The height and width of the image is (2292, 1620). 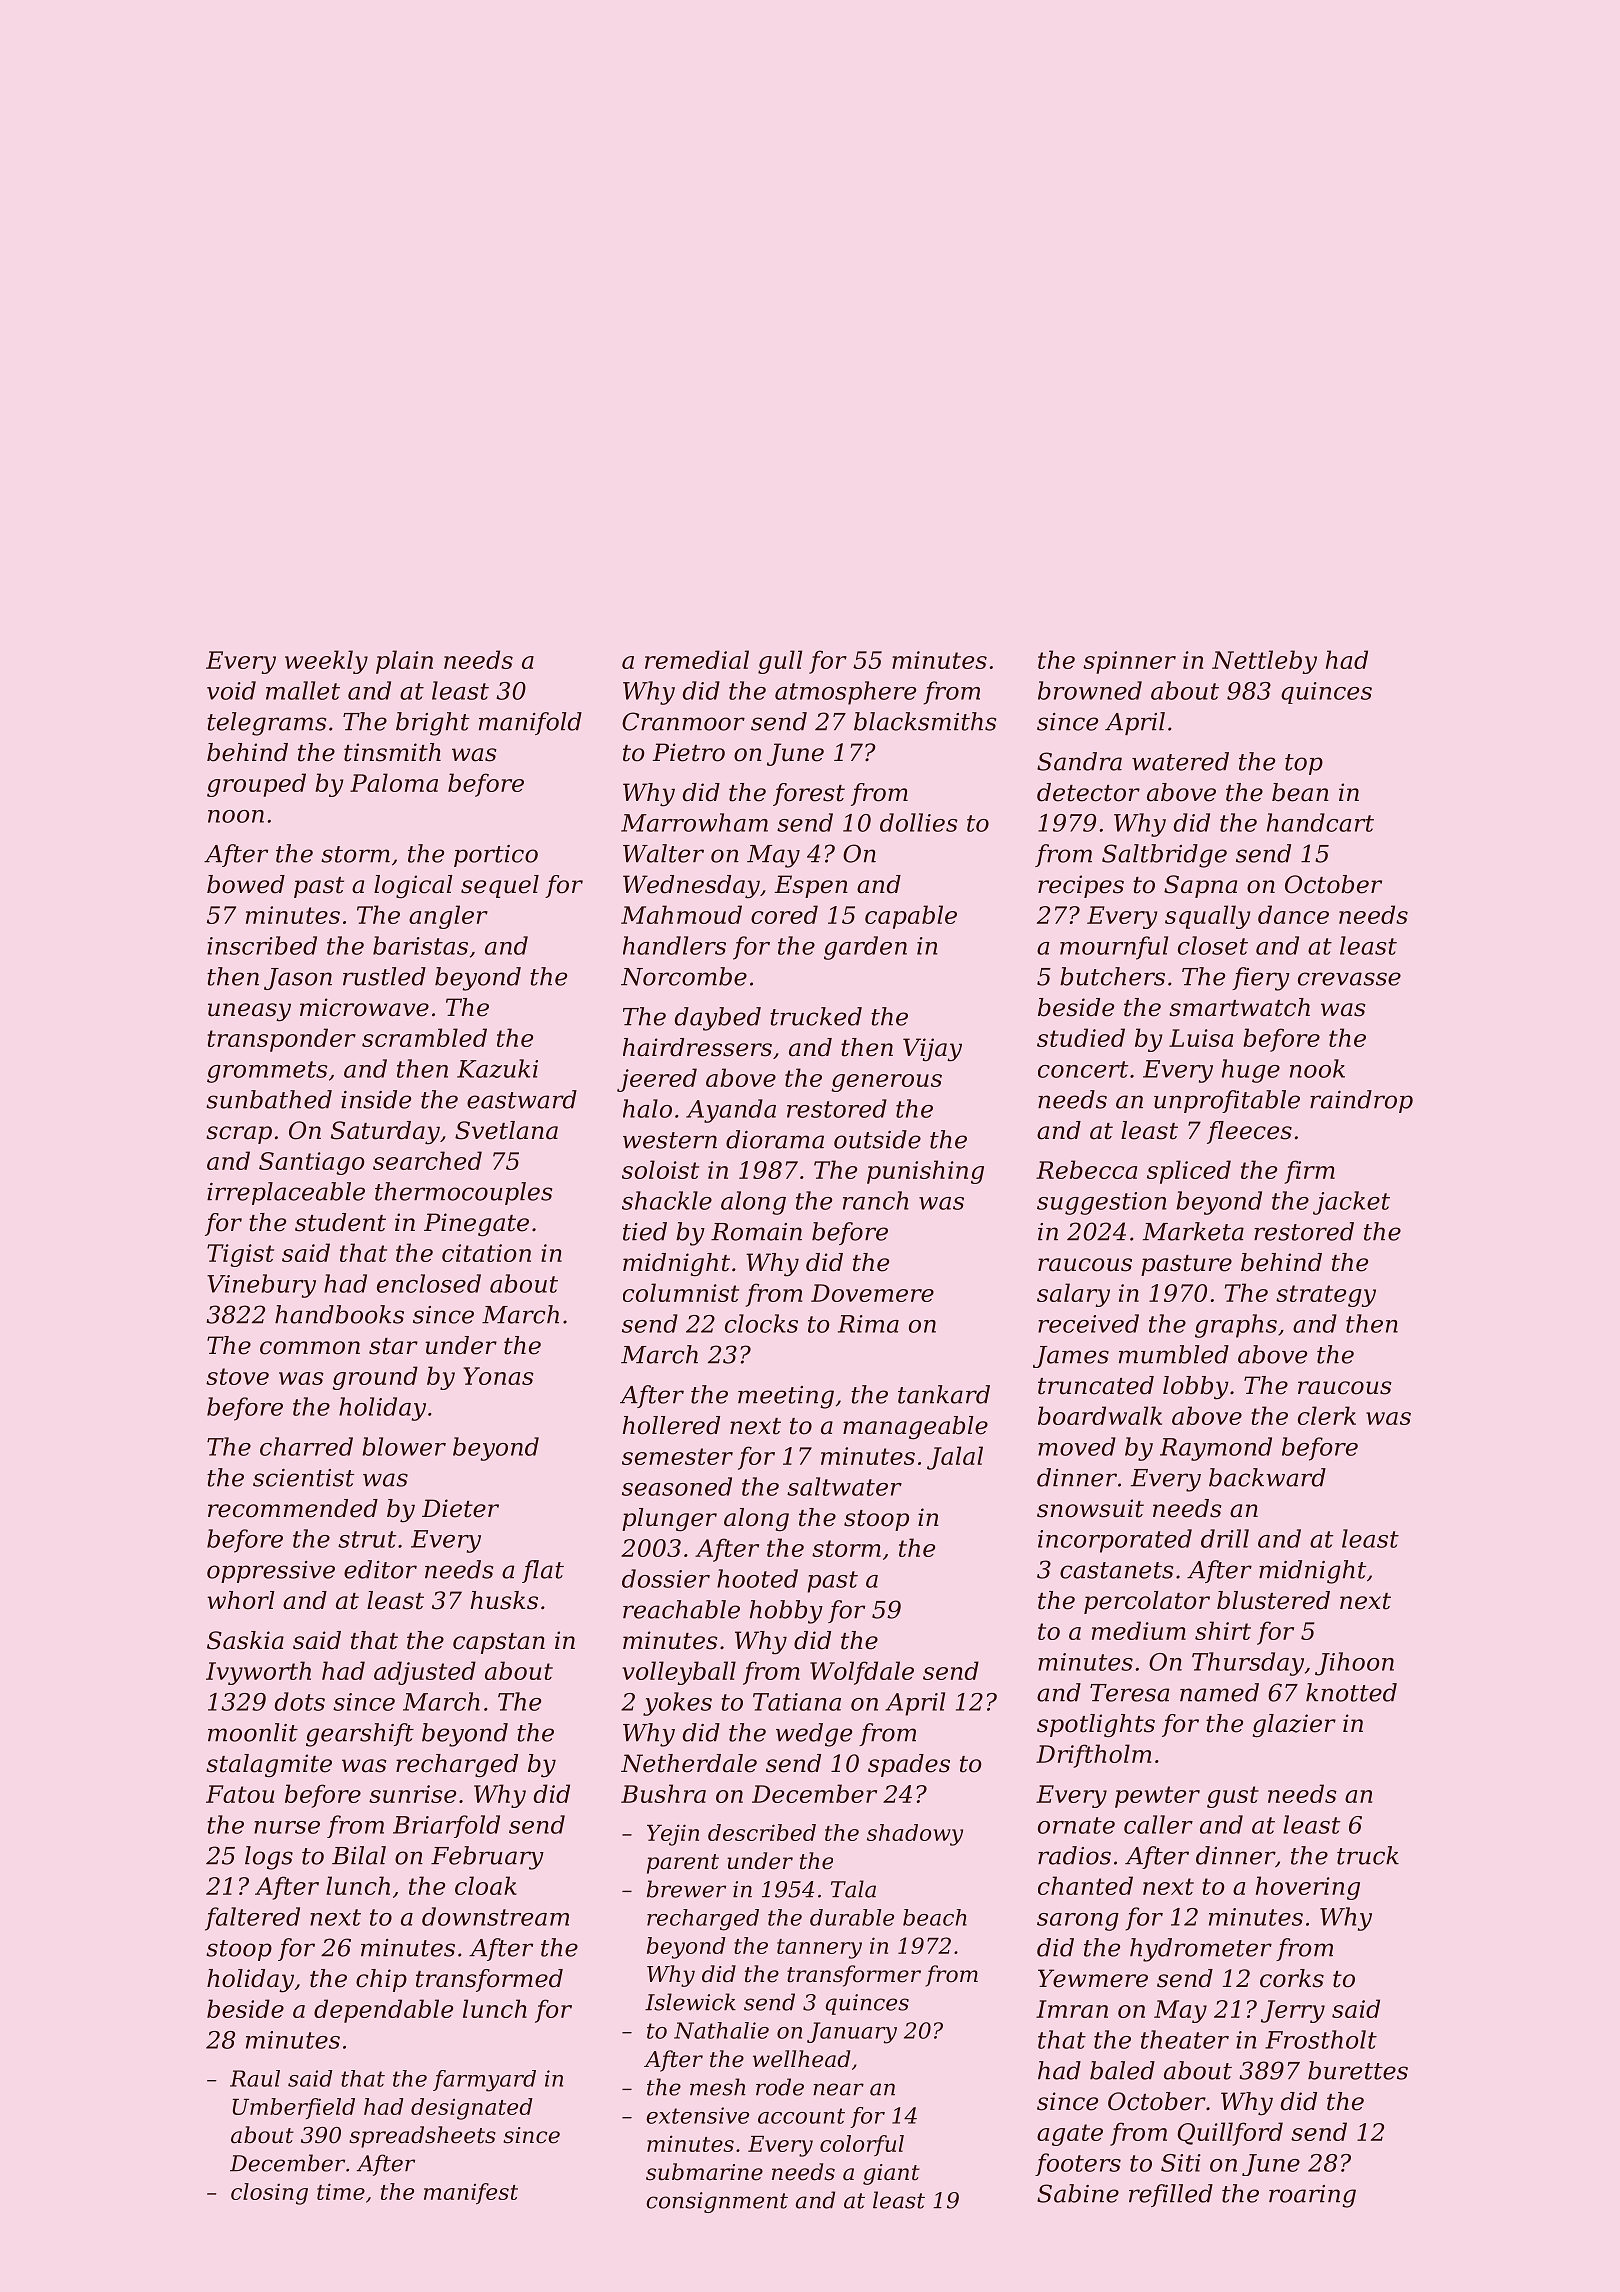 What do you see at coordinates (915, 1835) in the image?
I see `shadowy` at bounding box center [915, 1835].
